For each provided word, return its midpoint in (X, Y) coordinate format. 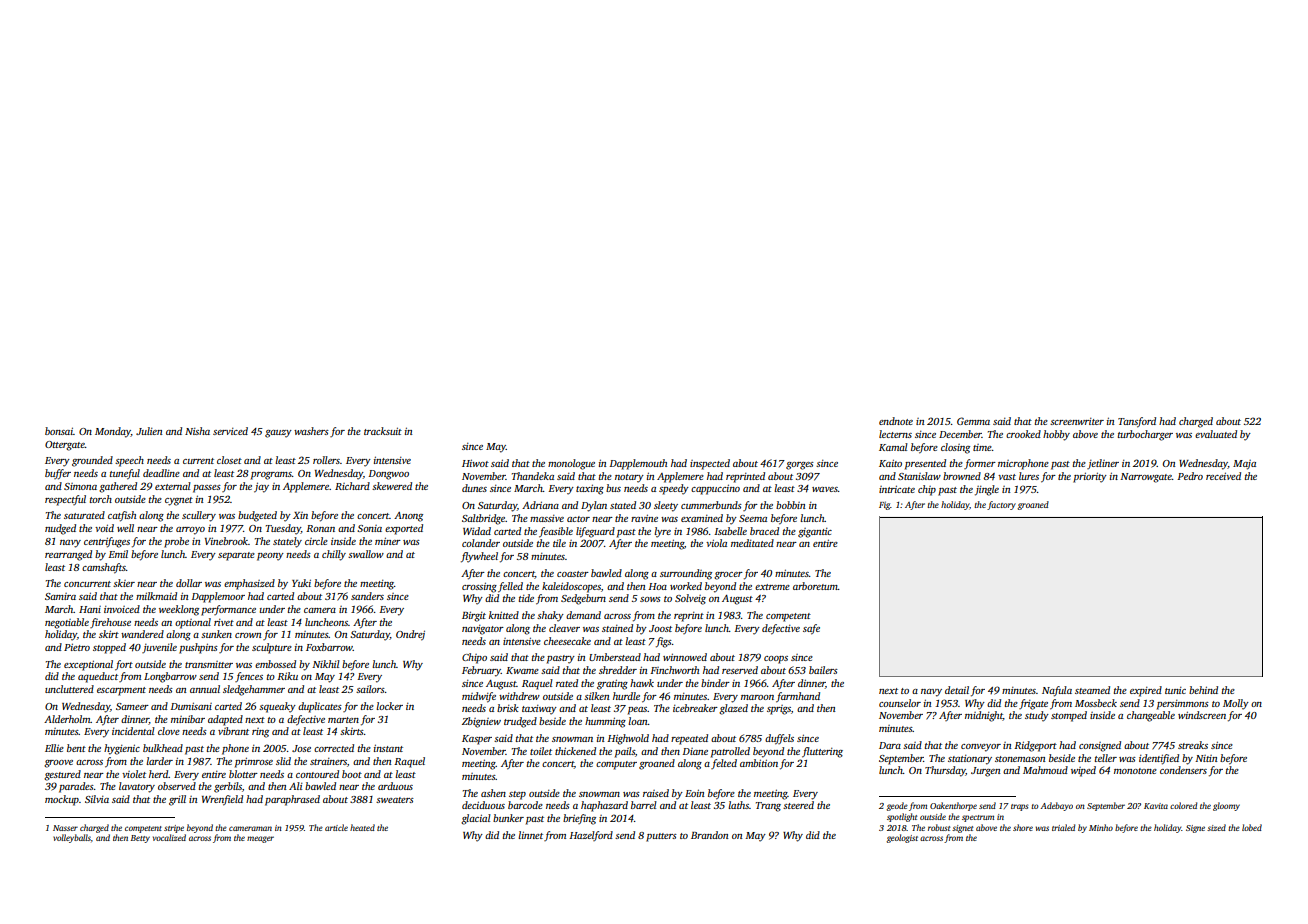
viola (716, 543)
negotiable (67, 623)
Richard (352, 486)
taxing (590, 489)
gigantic (815, 533)
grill (177, 800)
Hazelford (591, 836)
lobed (1252, 827)
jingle (987, 490)
